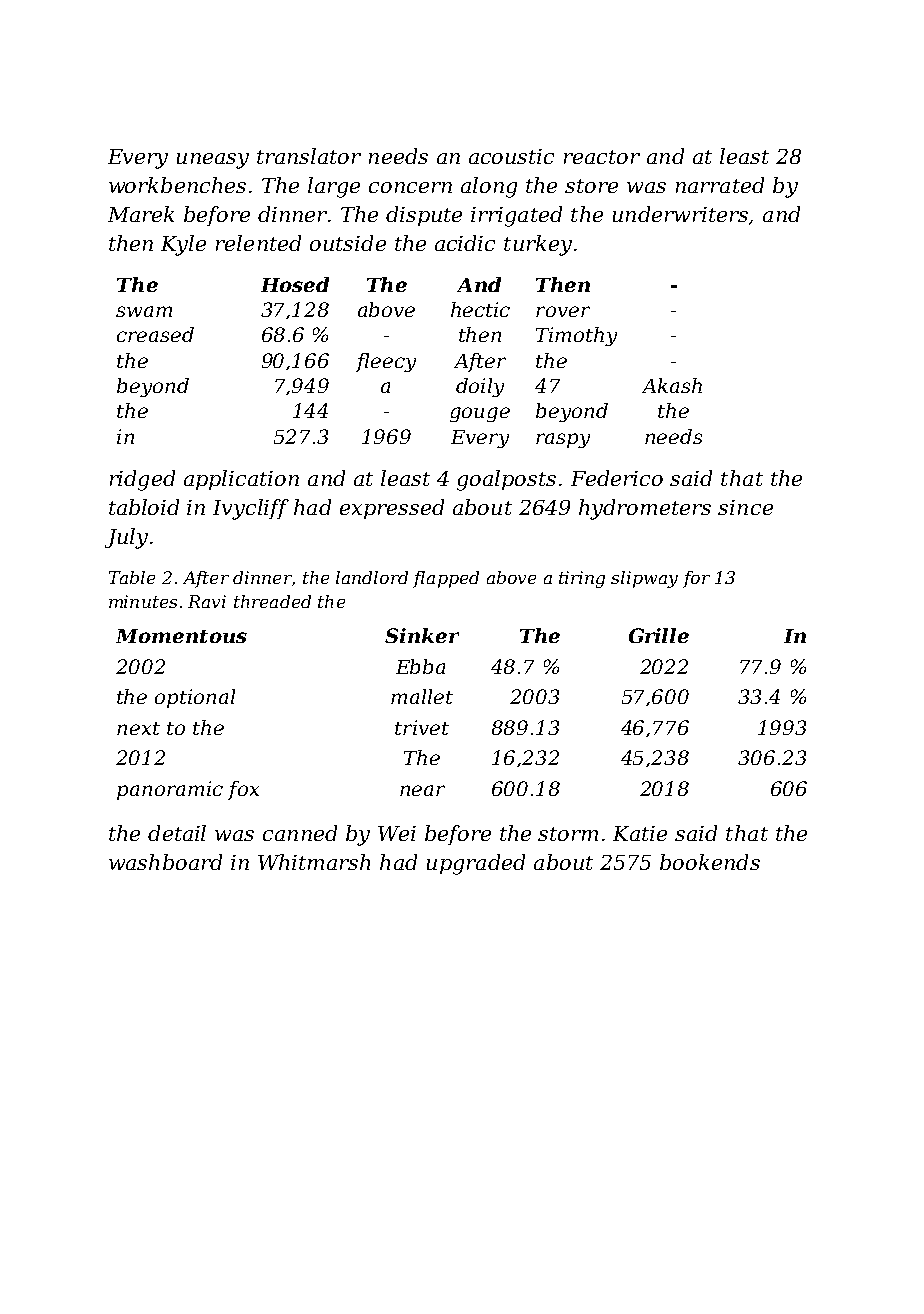 The image size is (924, 1314). Describe the element at coordinates (480, 309) in the screenshot. I see `hectic` at that location.
